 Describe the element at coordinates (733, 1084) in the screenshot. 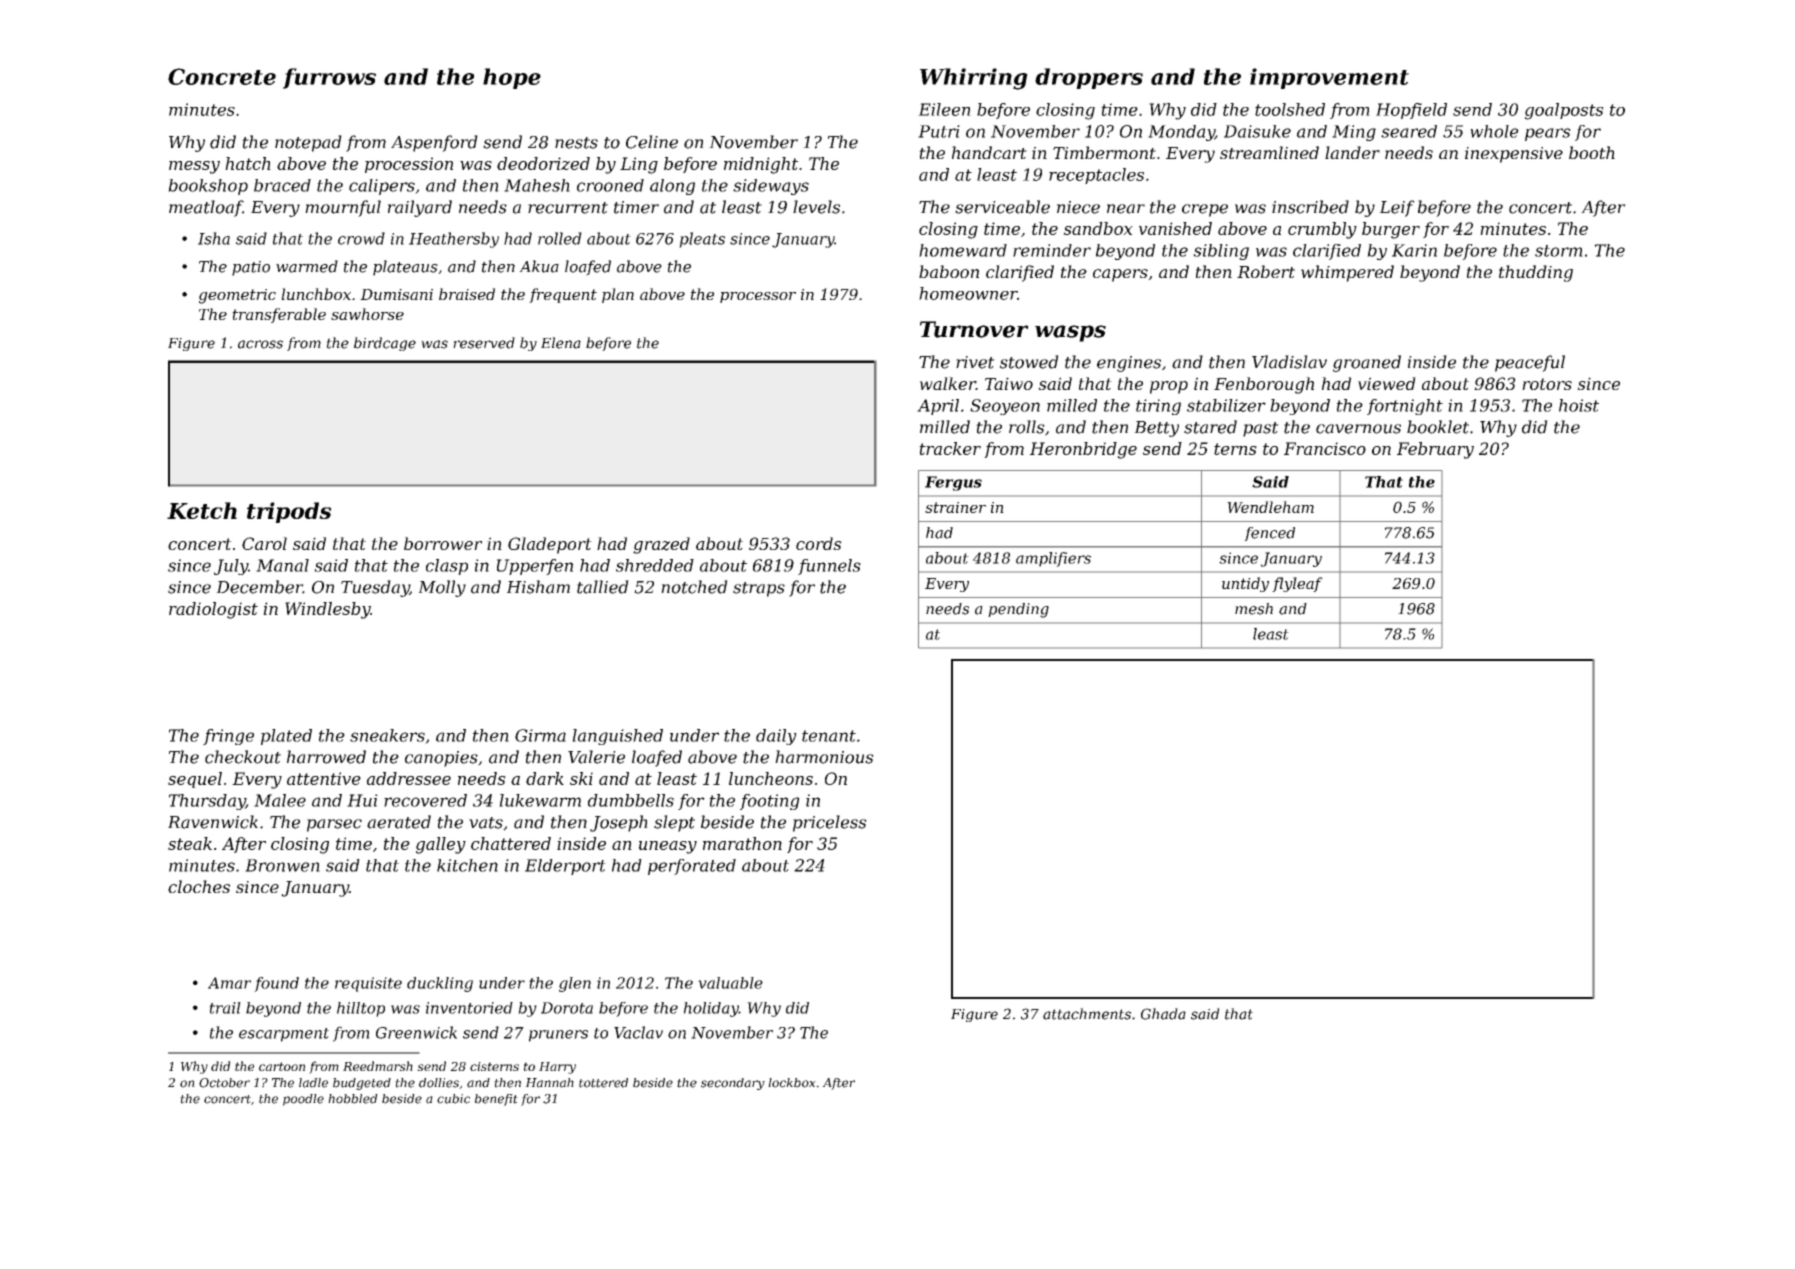

I see `secondary` at that location.
